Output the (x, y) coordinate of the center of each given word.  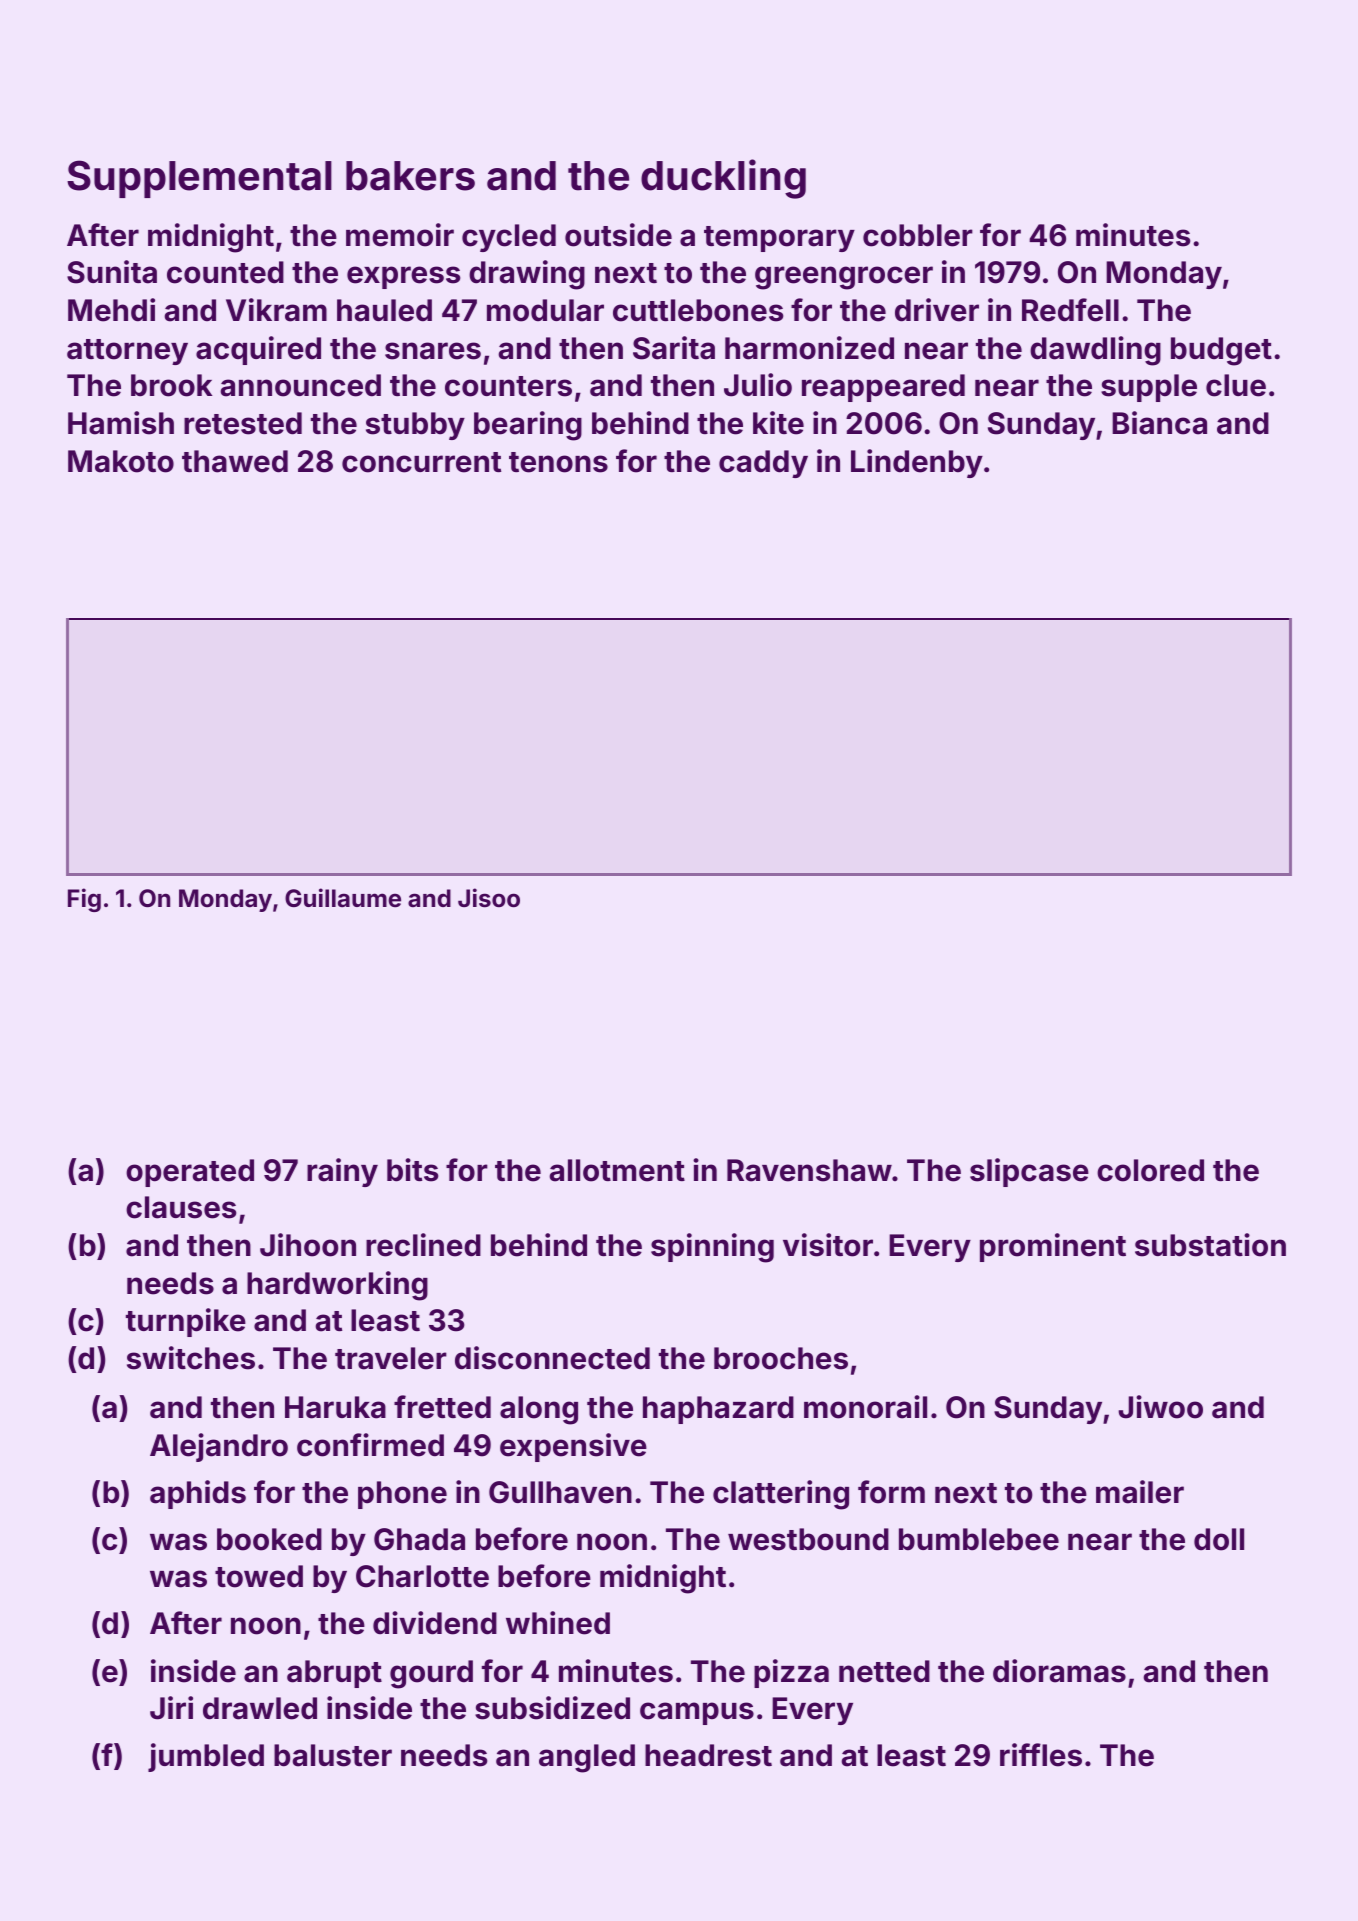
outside (618, 235)
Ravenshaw (809, 1170)
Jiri (171, 1708)
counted (225, 272)
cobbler (918, 235)
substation (1210, 1245)
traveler (391, 1358)
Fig (84, 900)
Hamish (121, 423)
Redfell (1070, 310)
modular (545, 310)
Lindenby (917, 463)
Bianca (1159, 423)
